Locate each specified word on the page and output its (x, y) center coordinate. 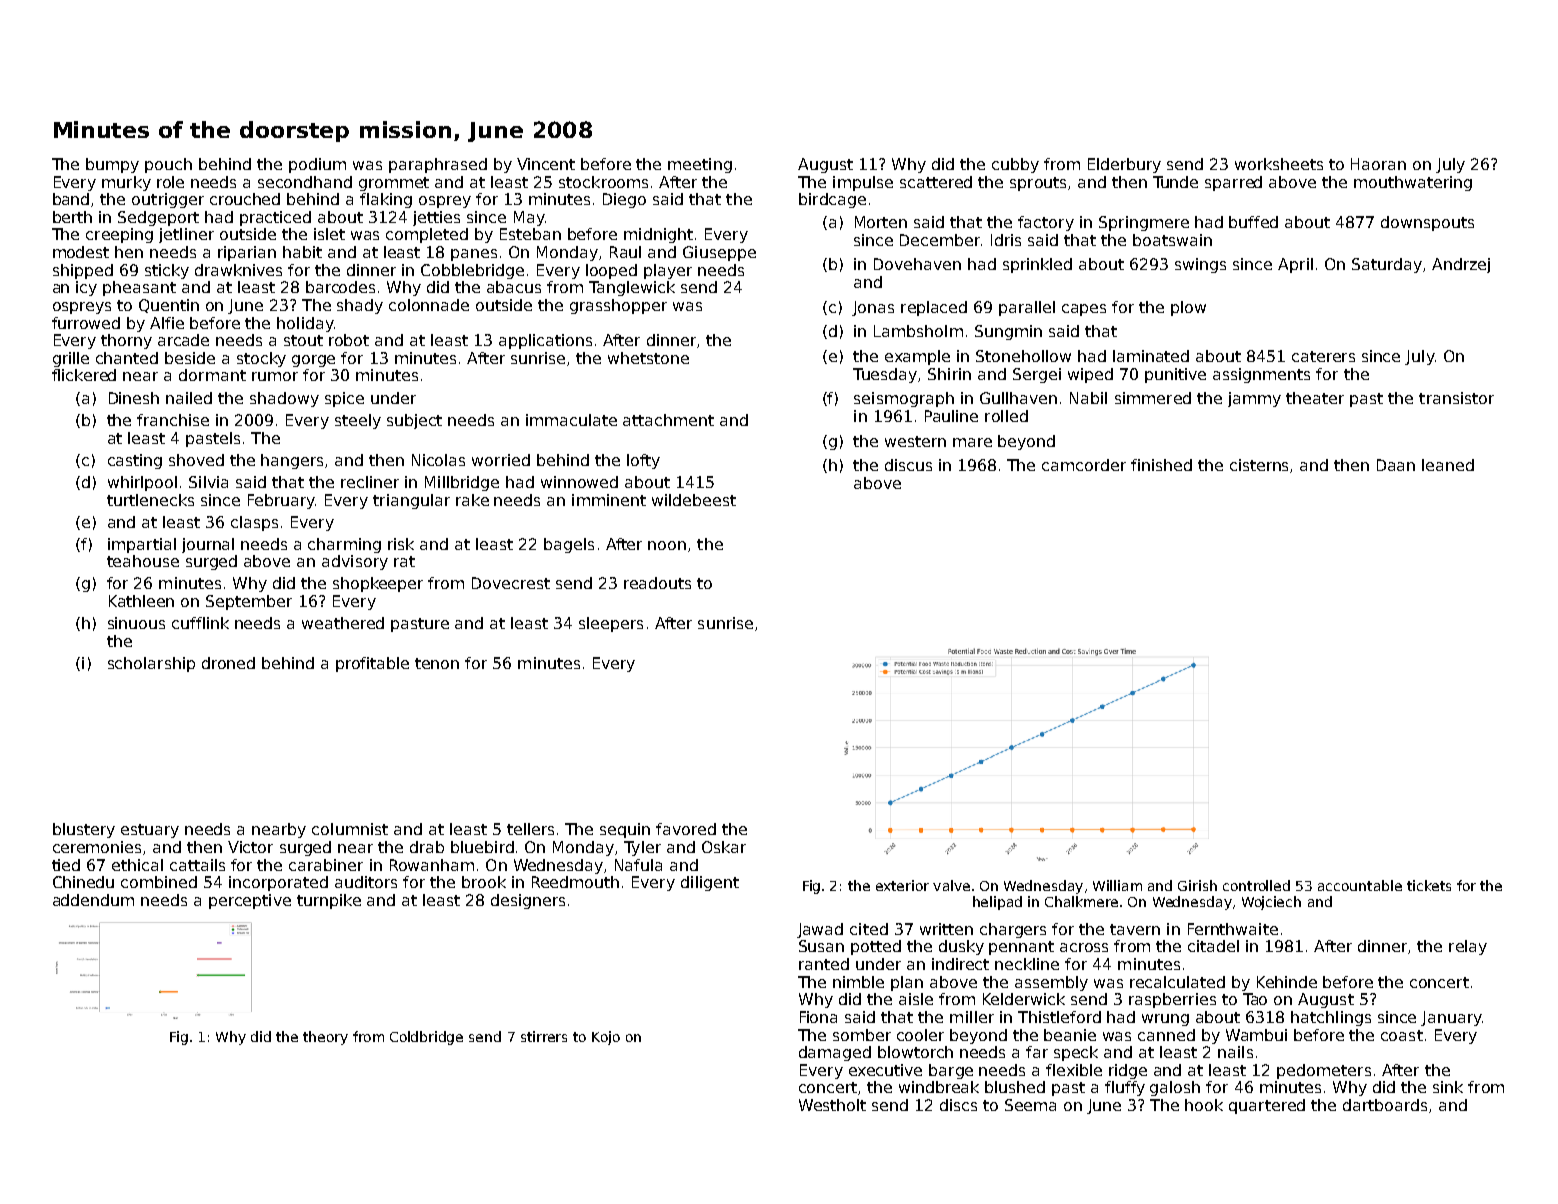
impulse (863, 183)
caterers (1323, 356)
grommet (394, 184)
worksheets (1279, 164)
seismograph (904, 399)
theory (325, 1038)
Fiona (818, 1017)
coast (1402, 1035)
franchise (173, 420)
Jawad (820, 930)
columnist (350, 829)
